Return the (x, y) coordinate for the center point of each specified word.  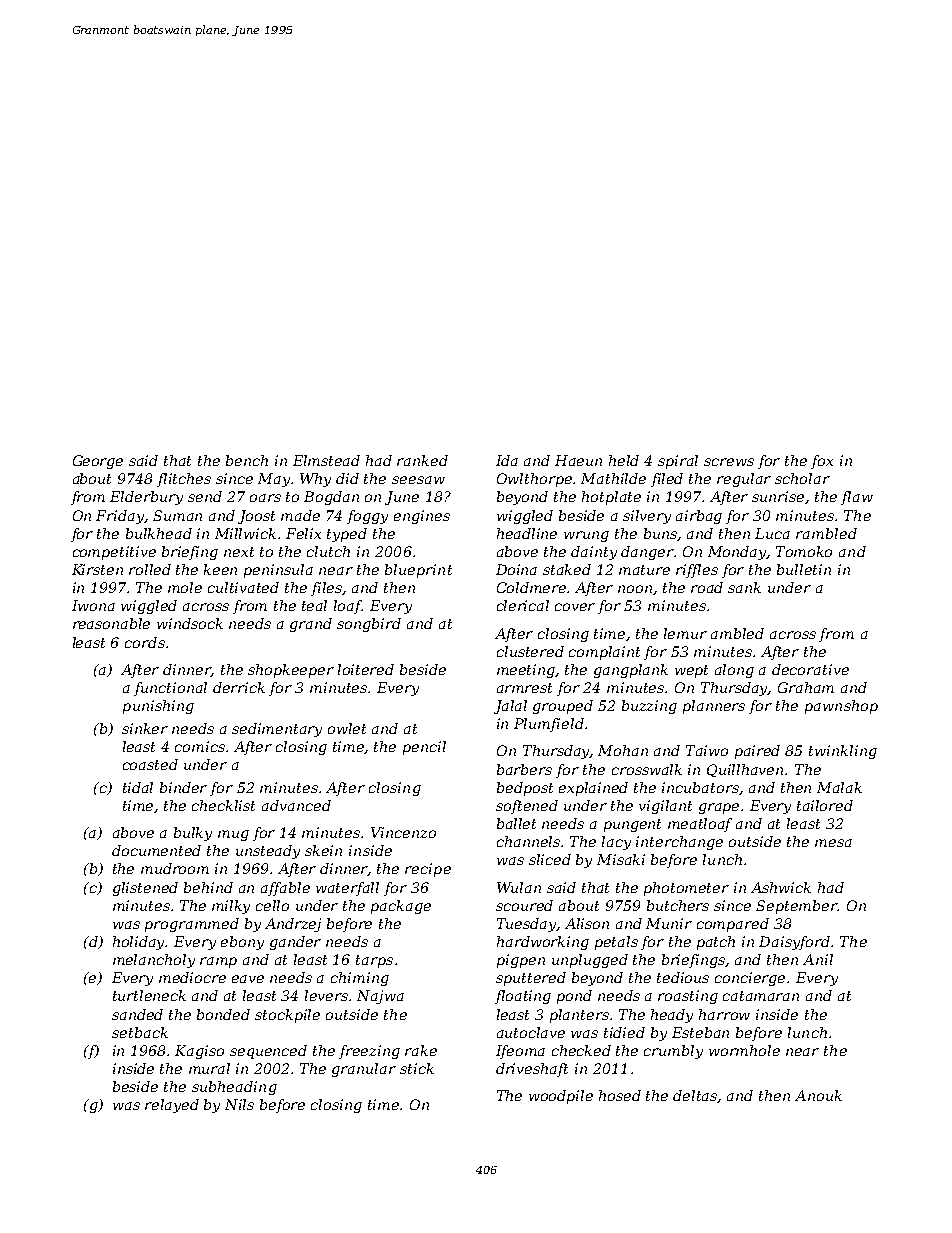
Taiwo (707, 750)
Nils (239, 1104)
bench (247, 460)
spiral (678, 462)
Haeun (578, 460)
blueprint (418, 571)
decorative (810, 669)
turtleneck (149, 995)
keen (220, 569)
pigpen (521, 961)
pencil (424, 748)
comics (200, 746)
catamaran (761, 996)
